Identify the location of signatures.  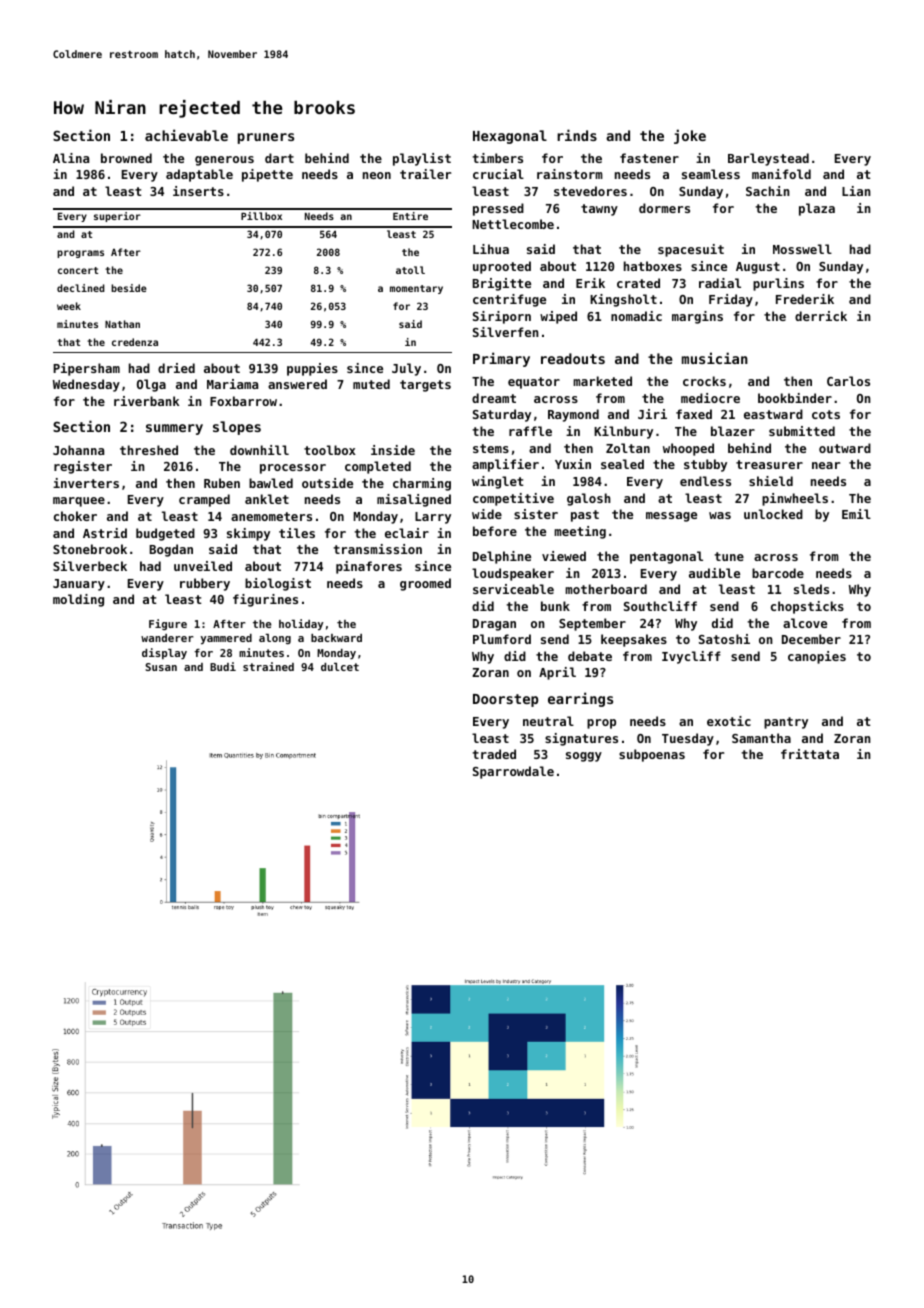
(581, 739).
